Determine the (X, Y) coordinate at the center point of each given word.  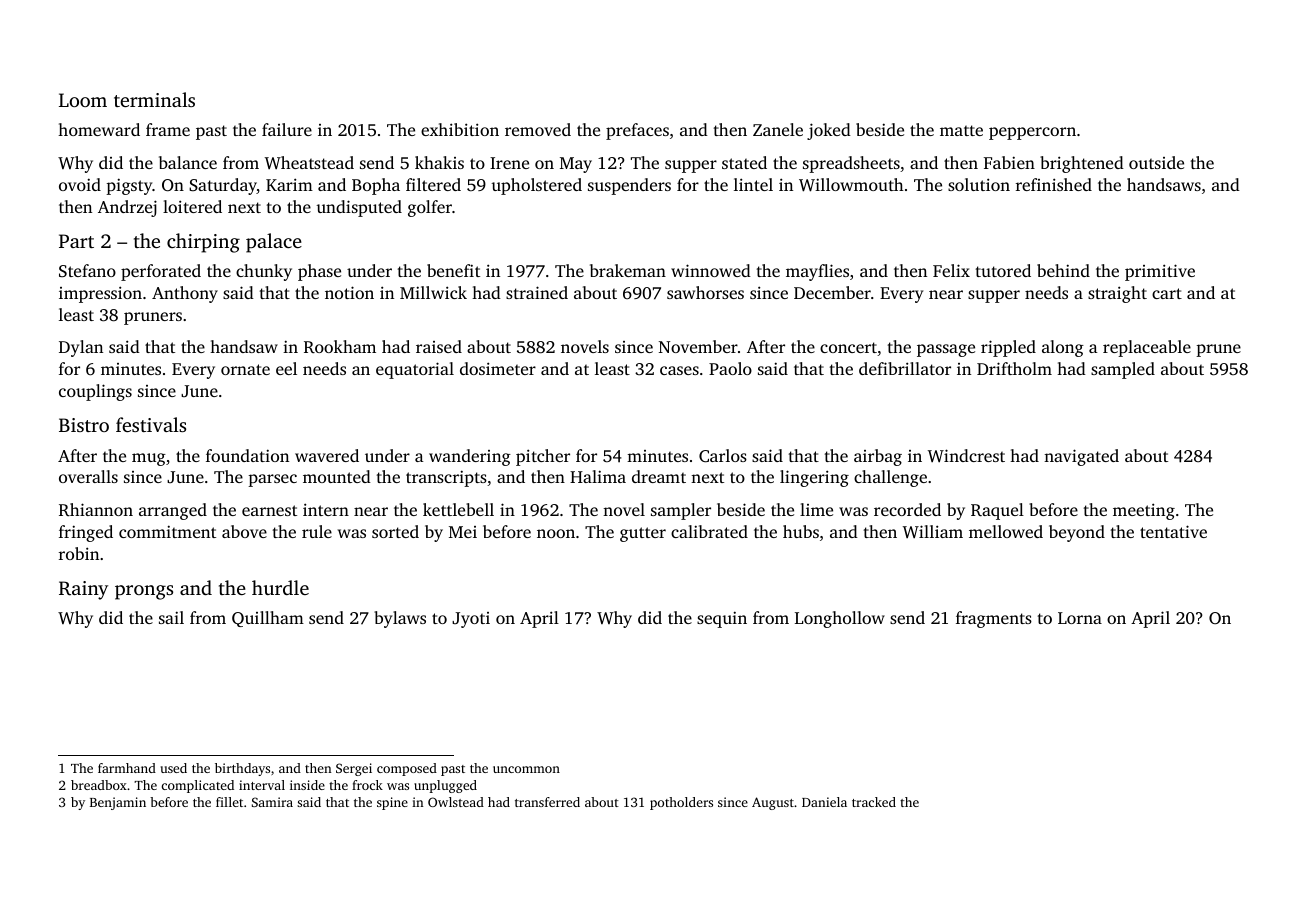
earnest (269, 510)
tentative (1173, 531)
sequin (722, 619)
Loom (83, 100)
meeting (1144, 511)
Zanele (778, 129)
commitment (167, 531)
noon (556, 533)
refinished (1054, 184)
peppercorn (1032, 133)
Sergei (354, 769)
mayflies (817, 272)
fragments (994, 619)
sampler (681, 511)
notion (349, 292)
